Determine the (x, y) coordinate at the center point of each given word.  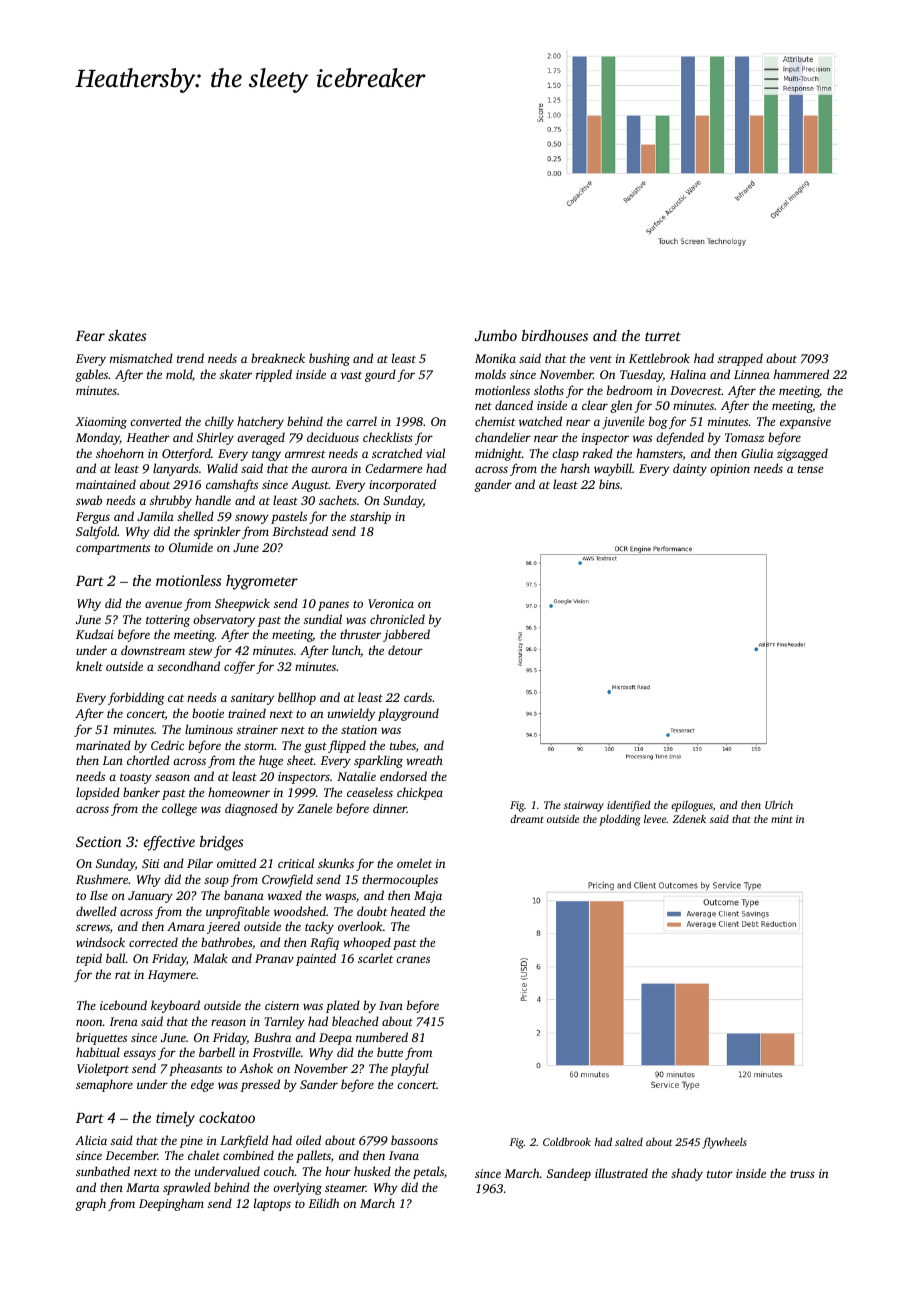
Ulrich (779, 804)
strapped (740, 359)
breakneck (278, 358)
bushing (329, 359)
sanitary (252, 699)
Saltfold (97, 532)
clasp (565, 454)
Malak (210, 958)
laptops (272, 1204)
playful (410, 1069)
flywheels (724, 1143)
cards (418, 697)
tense (810, 469)
